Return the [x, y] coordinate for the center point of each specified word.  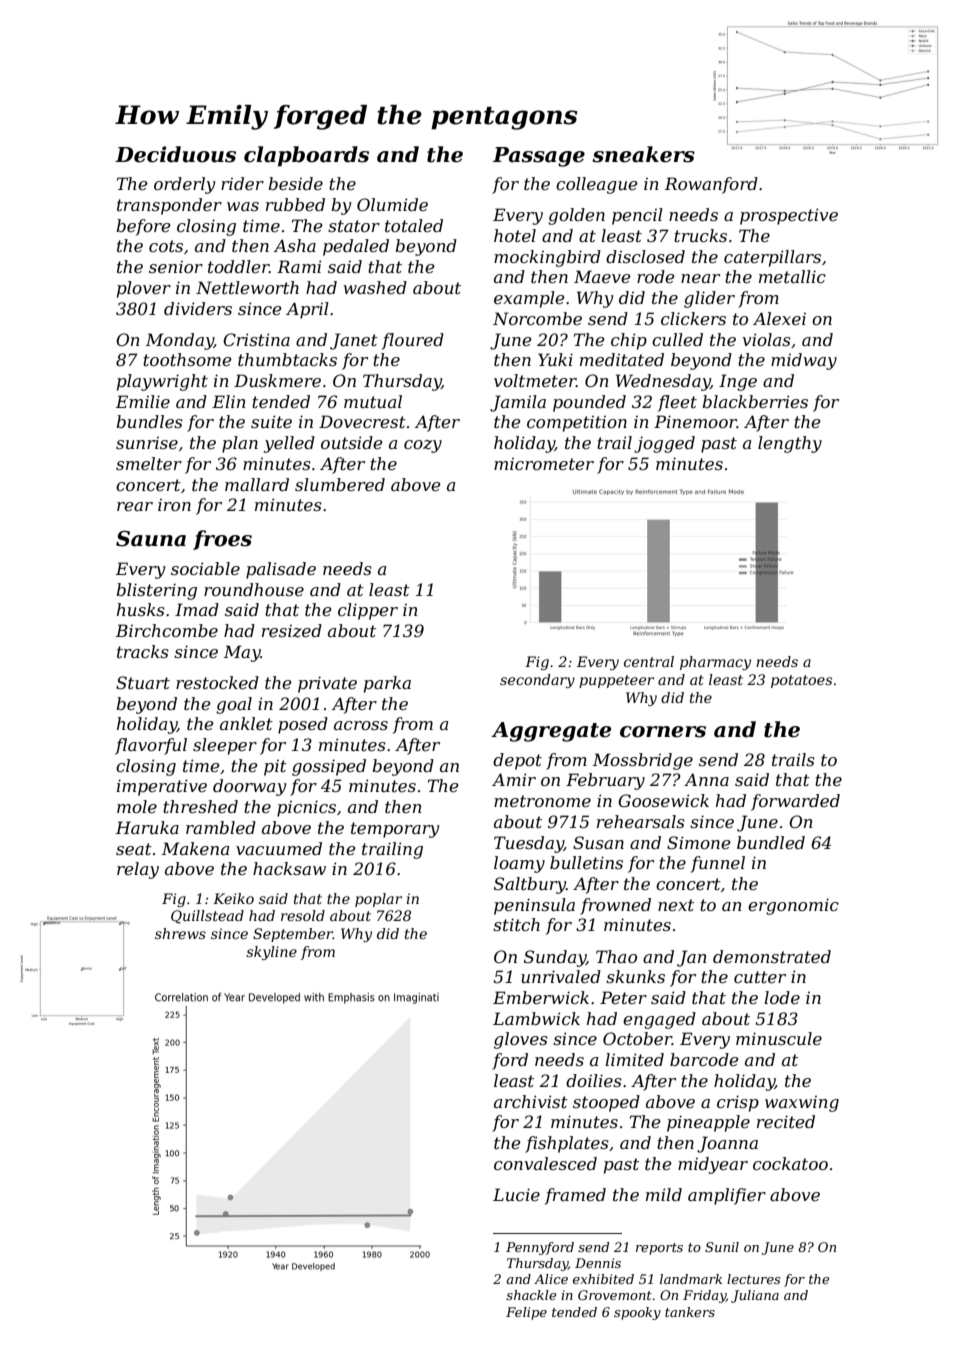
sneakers [643, 154]
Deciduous [175, 154]
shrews [180, 933]
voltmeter [535, 380]
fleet [677, 403]
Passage [539, 157]
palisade [281, 570]
